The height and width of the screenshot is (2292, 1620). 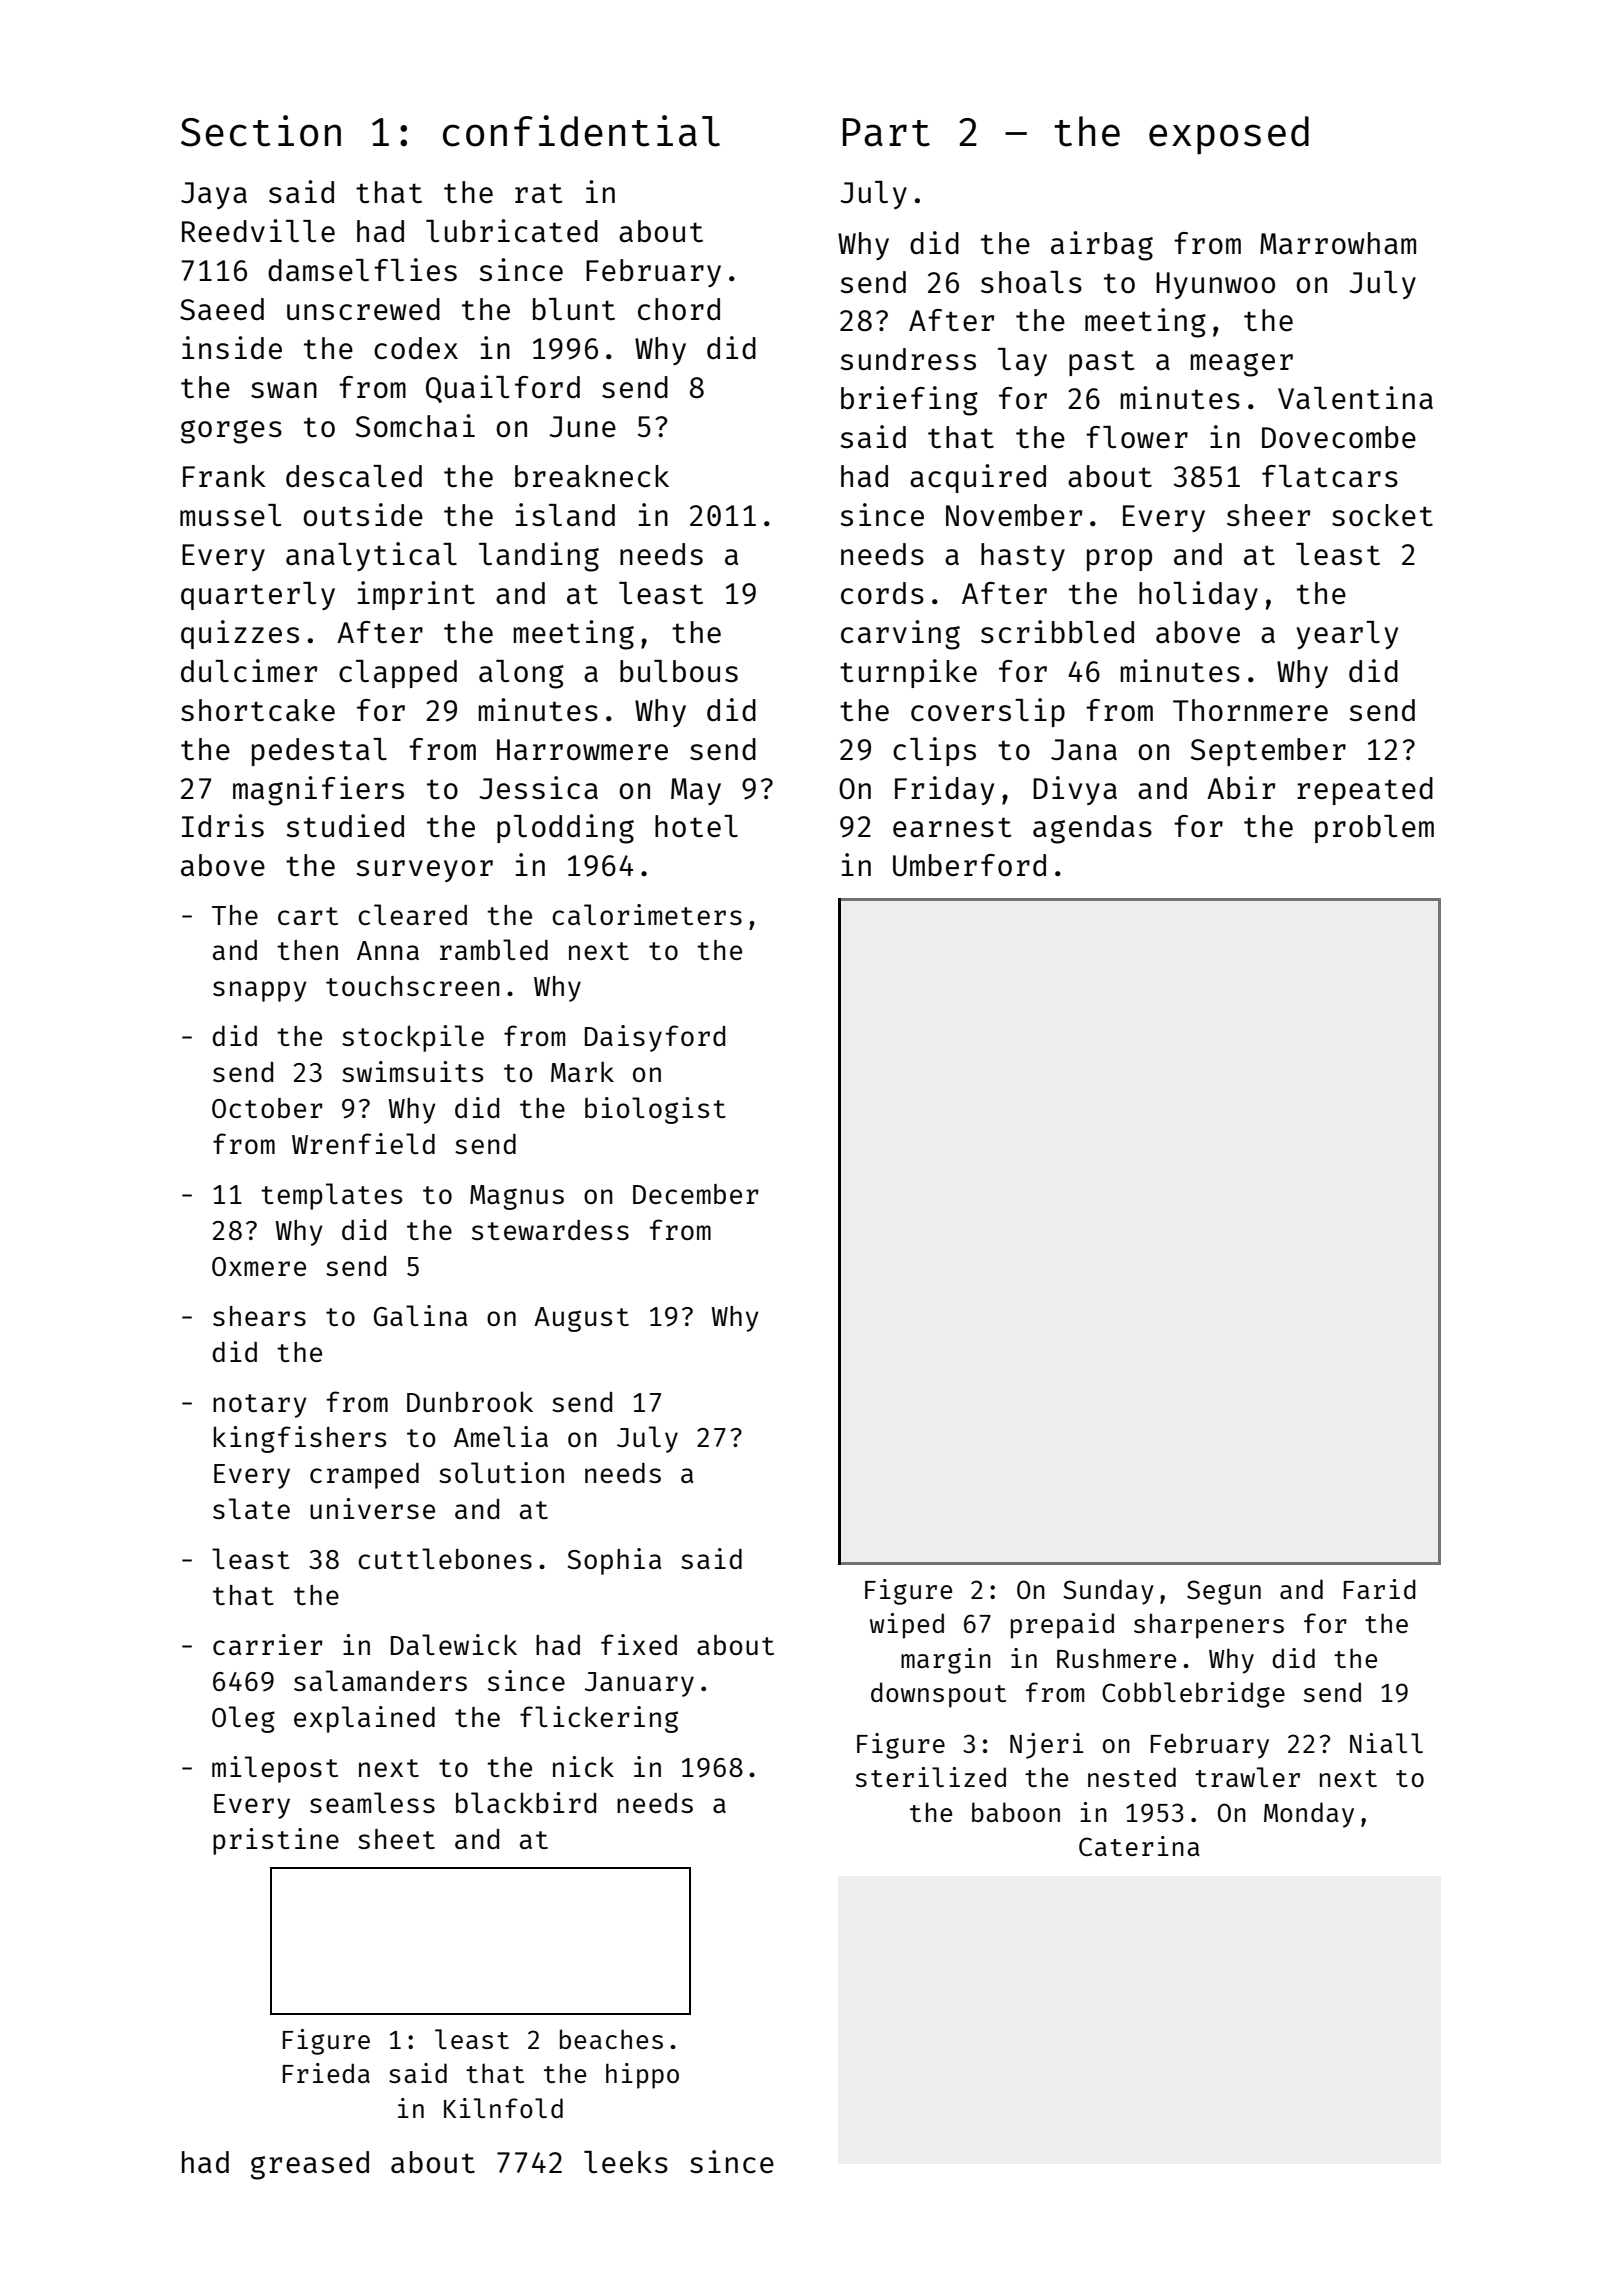 What do you see at coordinates (886, 132) in the screenshot?
I see `Part` at bounding box center [886, 132].
